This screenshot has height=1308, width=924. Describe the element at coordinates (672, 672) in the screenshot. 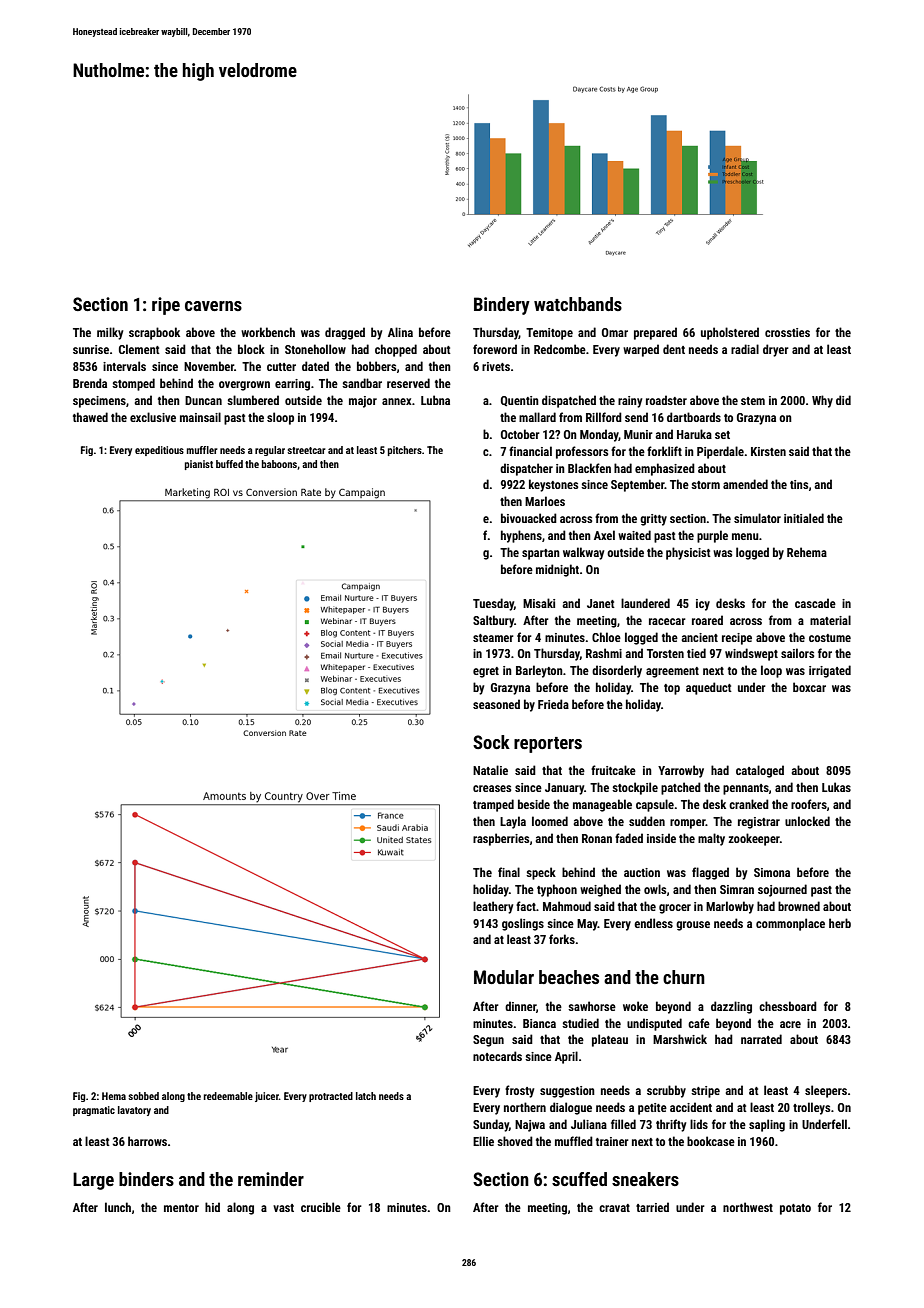

I see `agreement` at that location.
